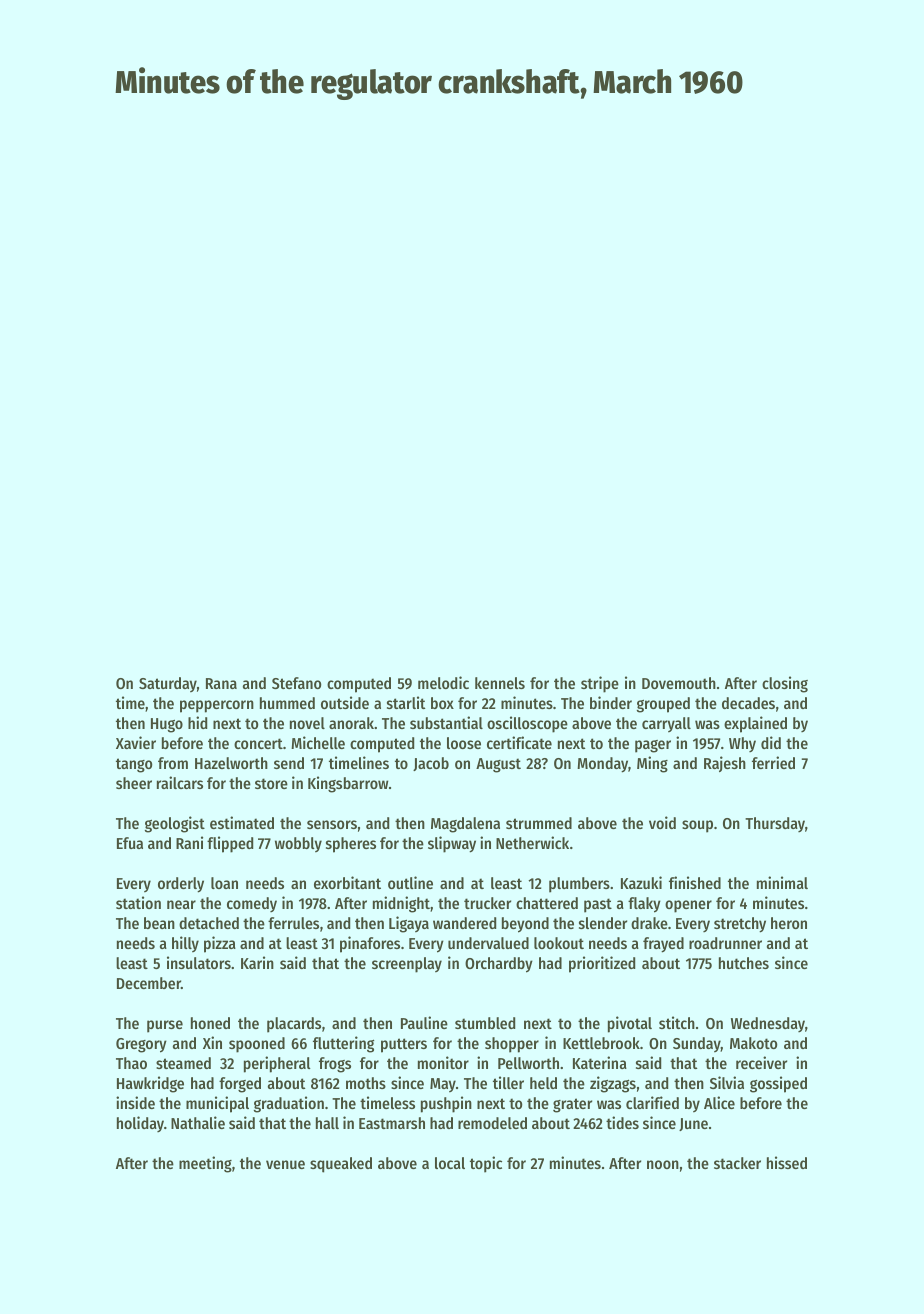 This document has width=924, height=1314. What do you see at coordinates (443, 682) in the document?
I see `melodic` at bounding box center [443, 682].
